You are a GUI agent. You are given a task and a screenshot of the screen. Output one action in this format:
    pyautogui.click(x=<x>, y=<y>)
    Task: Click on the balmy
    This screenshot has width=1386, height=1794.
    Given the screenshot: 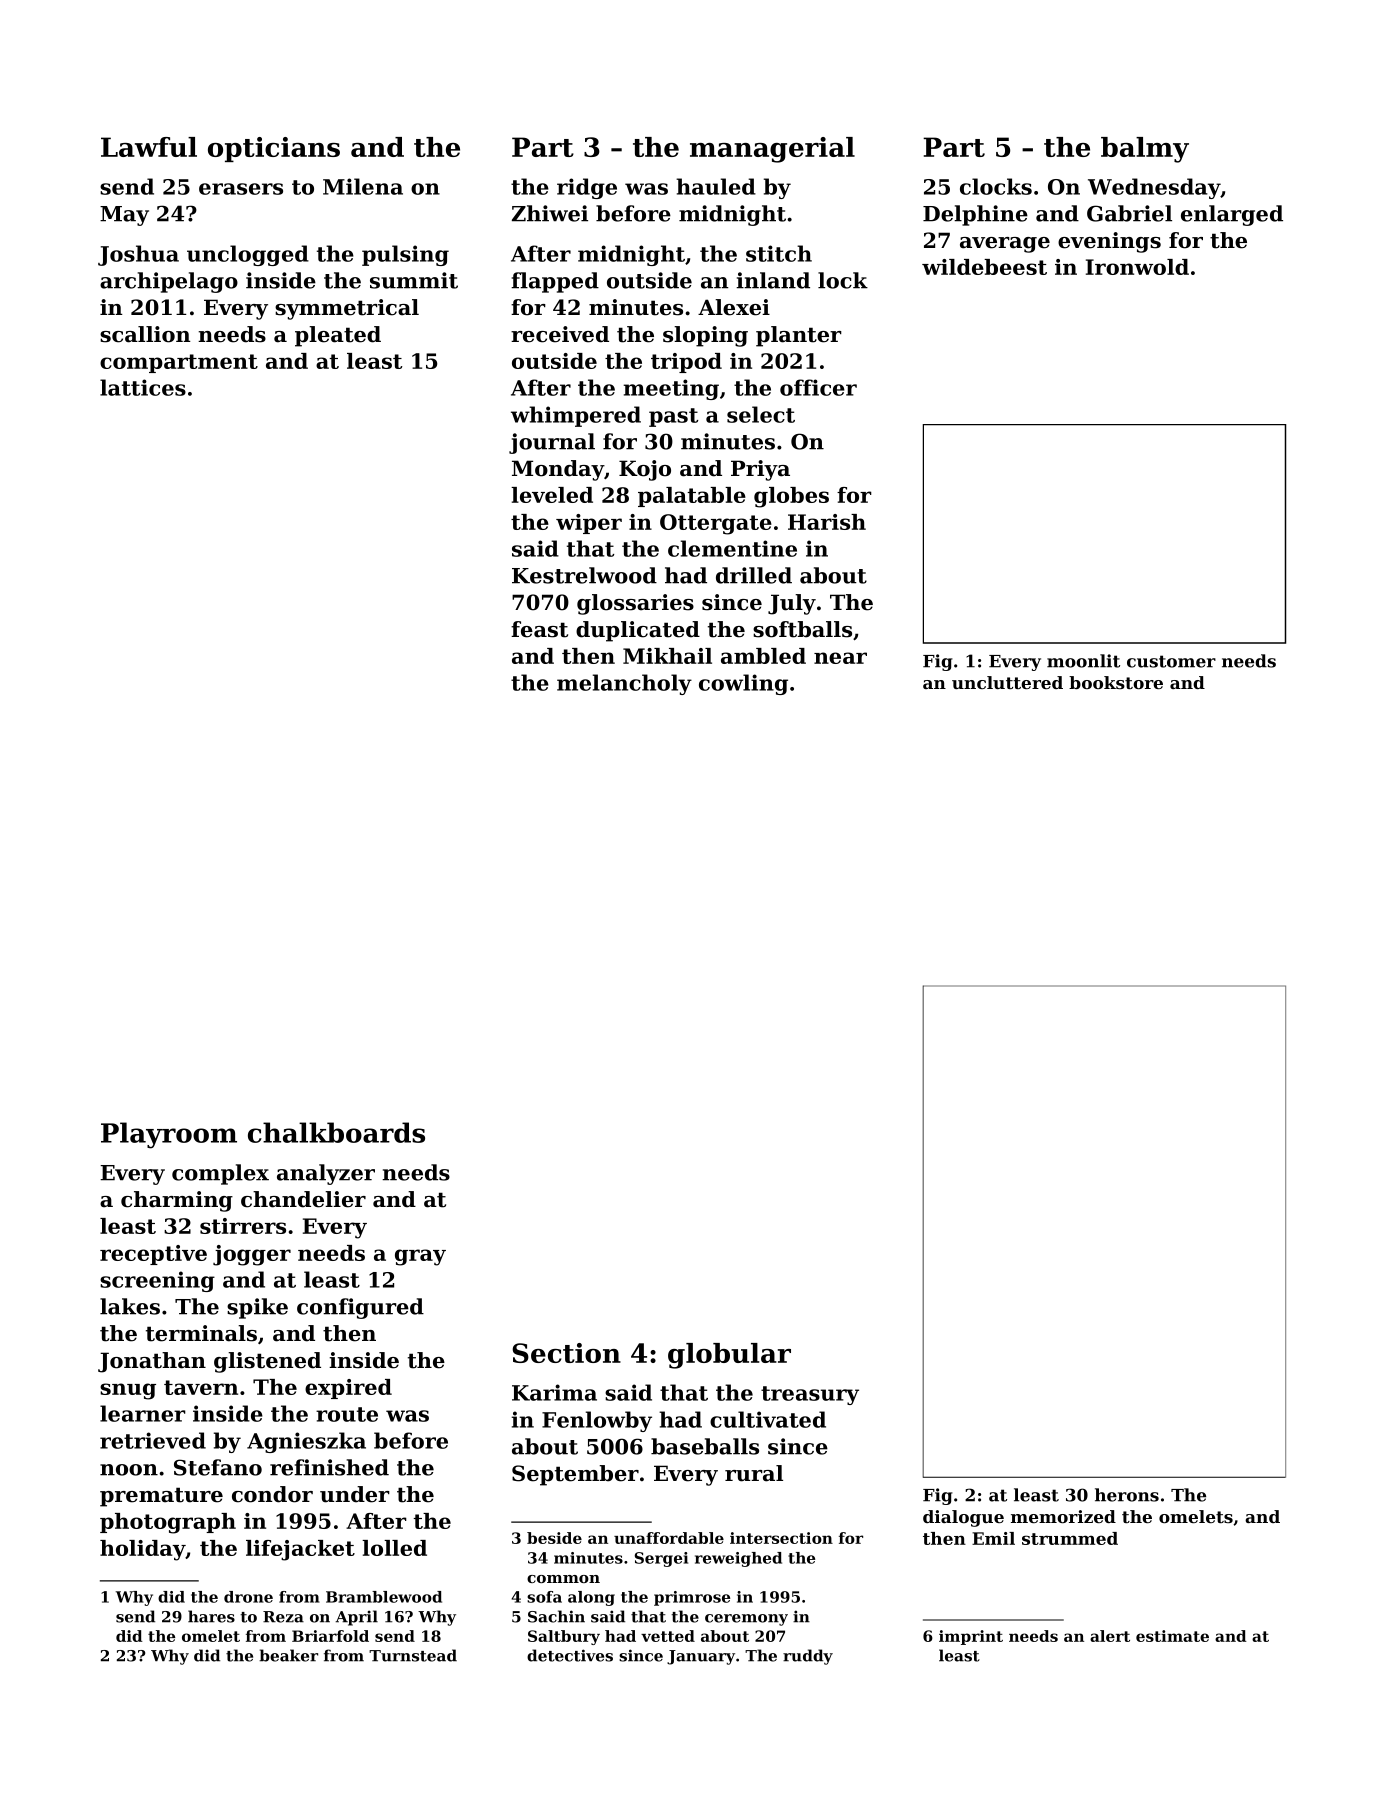 What is the action you would take?
    pyautogui.click(x=1145, y=150)
